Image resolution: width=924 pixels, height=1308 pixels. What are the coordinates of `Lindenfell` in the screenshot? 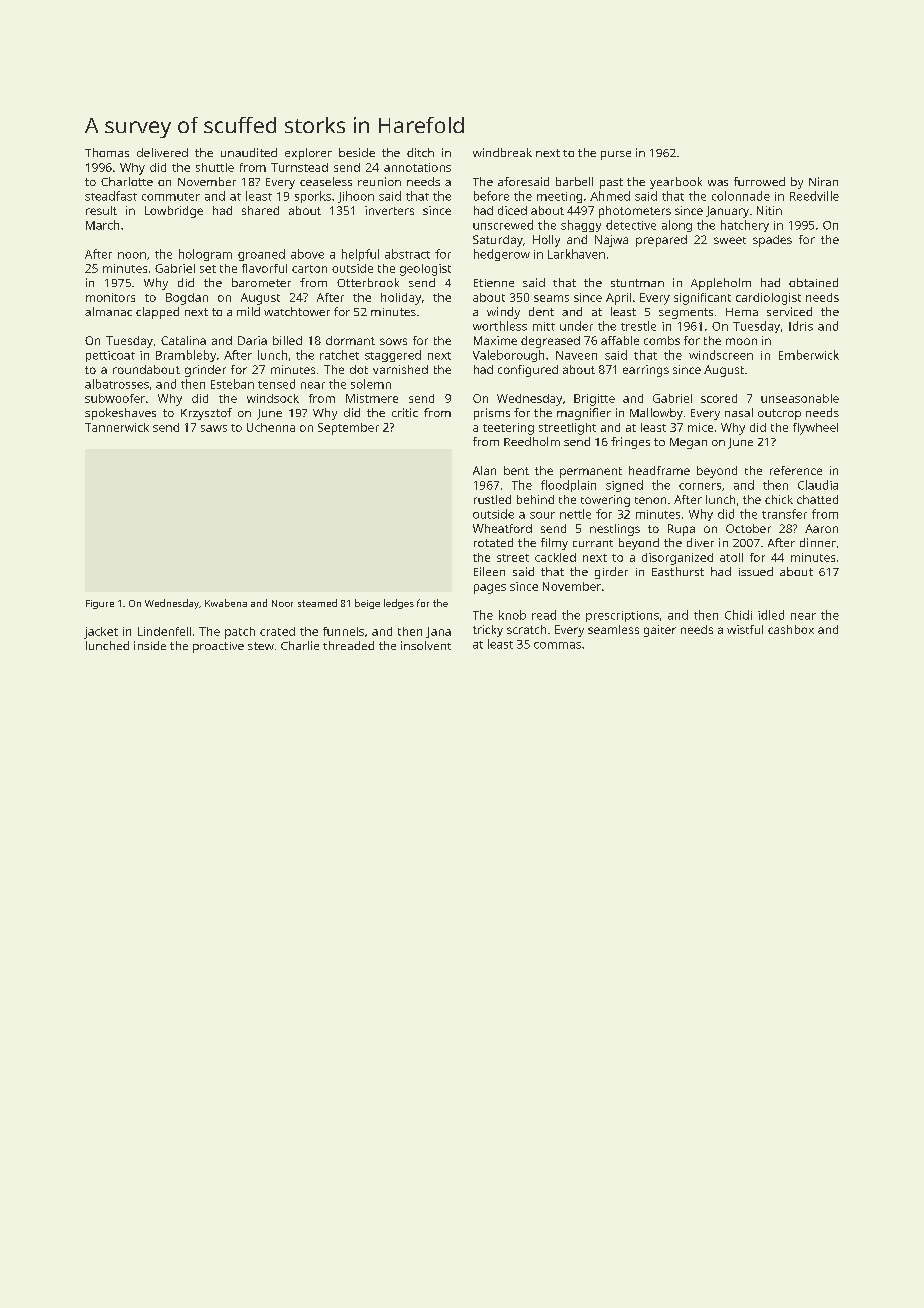 It's located at (164, 631).
